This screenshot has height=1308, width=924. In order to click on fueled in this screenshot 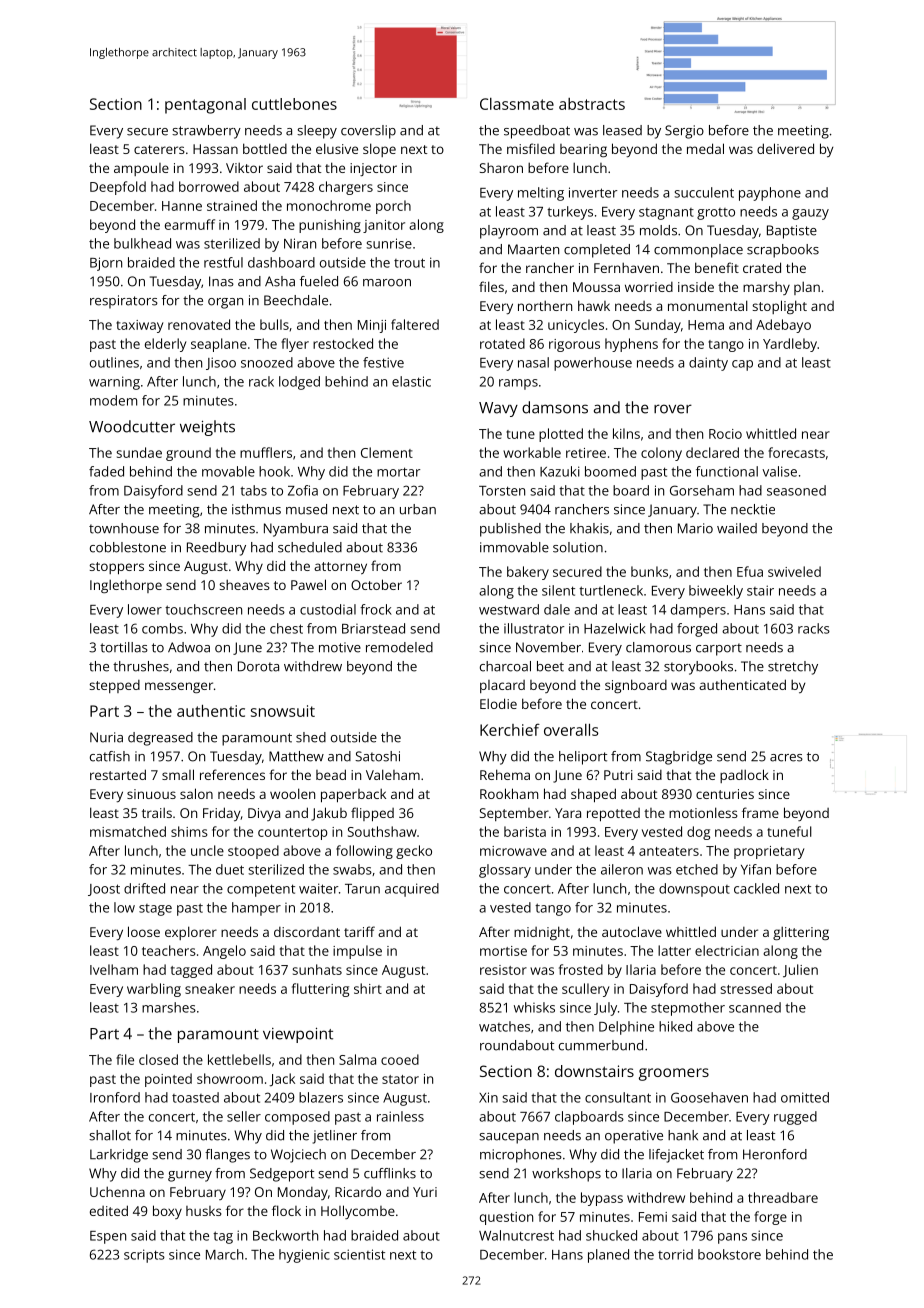, I will do `click(319, 281)`.
